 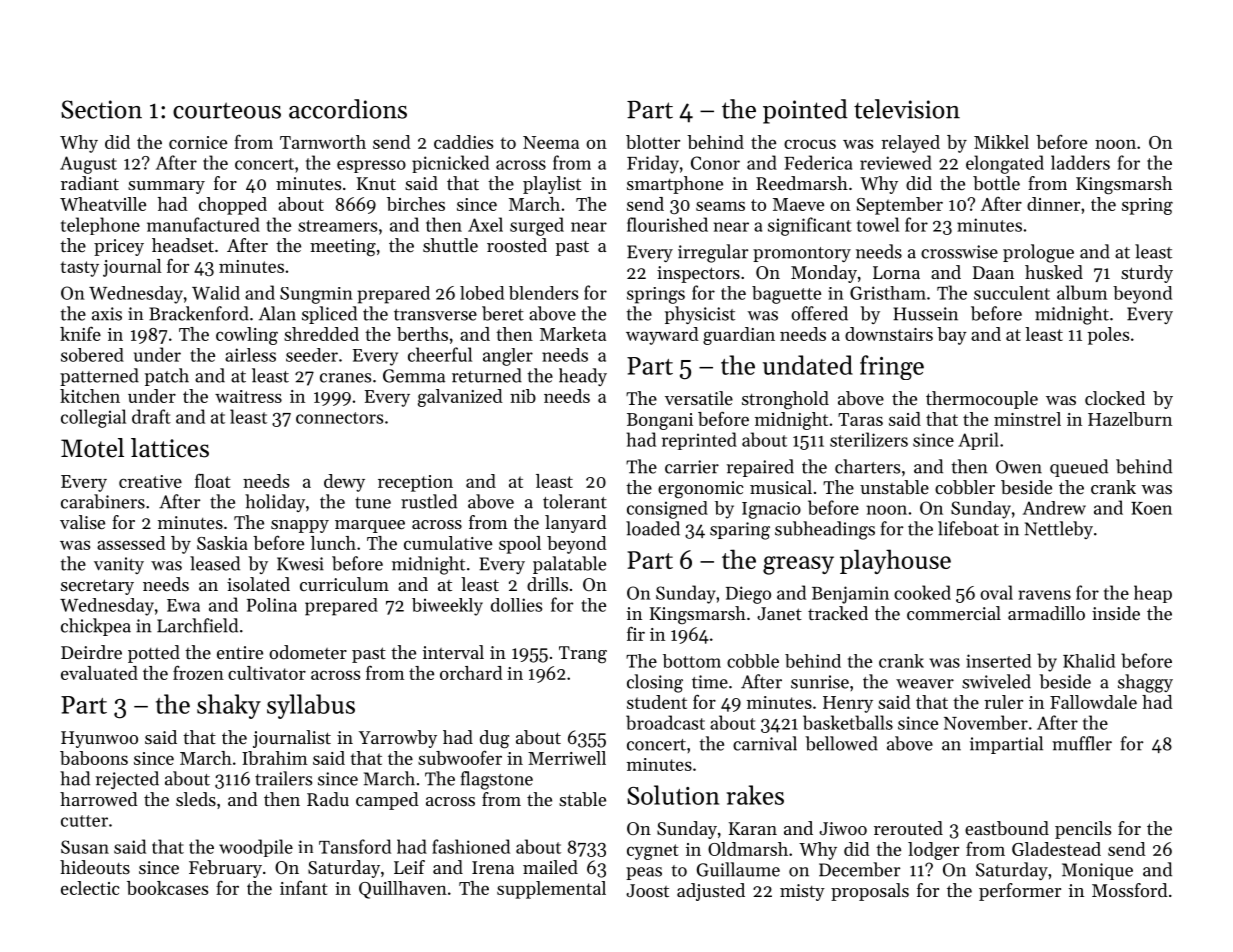 What do you see at coordinates (805, 111) in the document?
I see `pointed` at bounding box center [805, 111].
